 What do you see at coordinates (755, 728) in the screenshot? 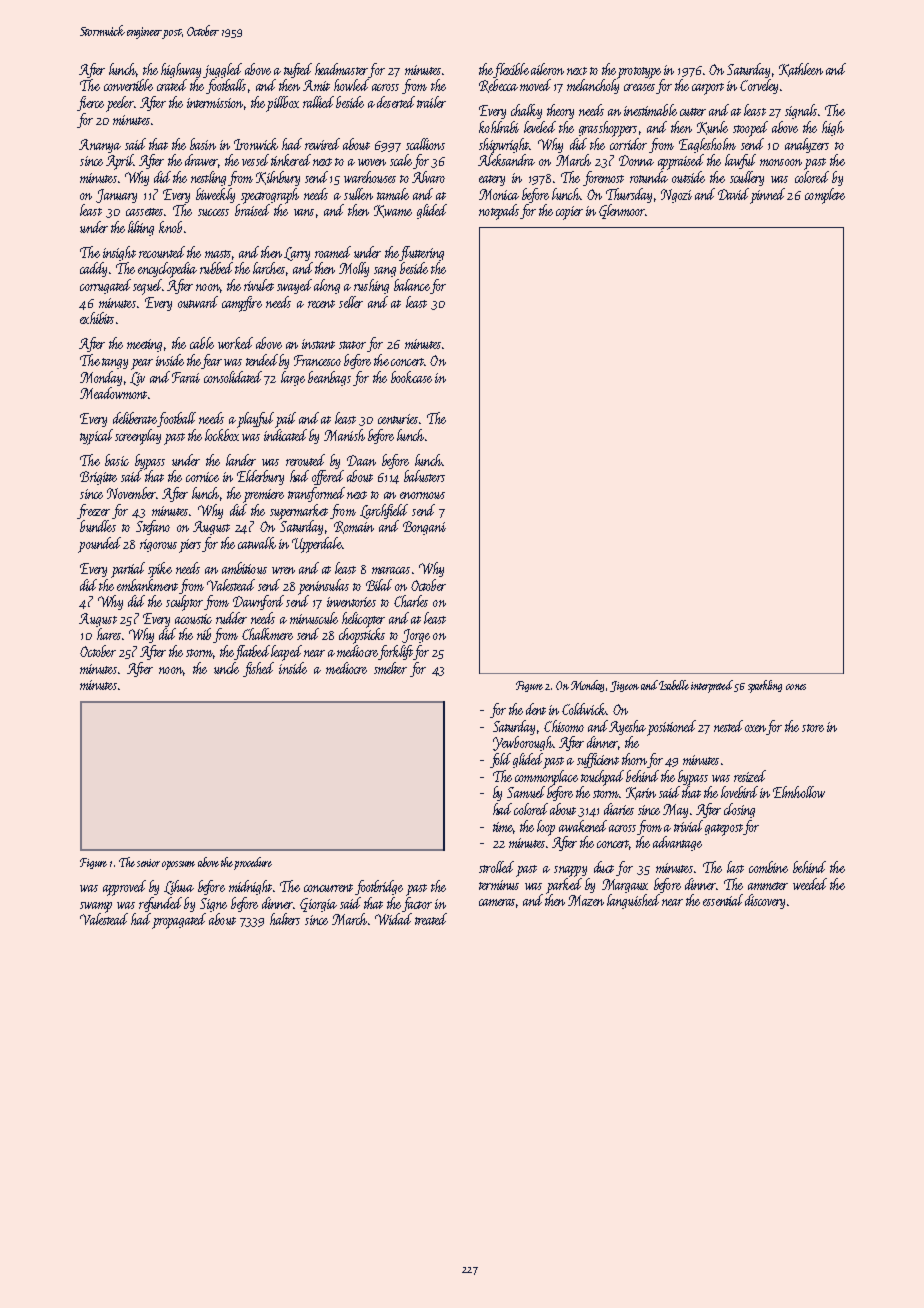
I see `oxen` at bounding box center [755, 728].
